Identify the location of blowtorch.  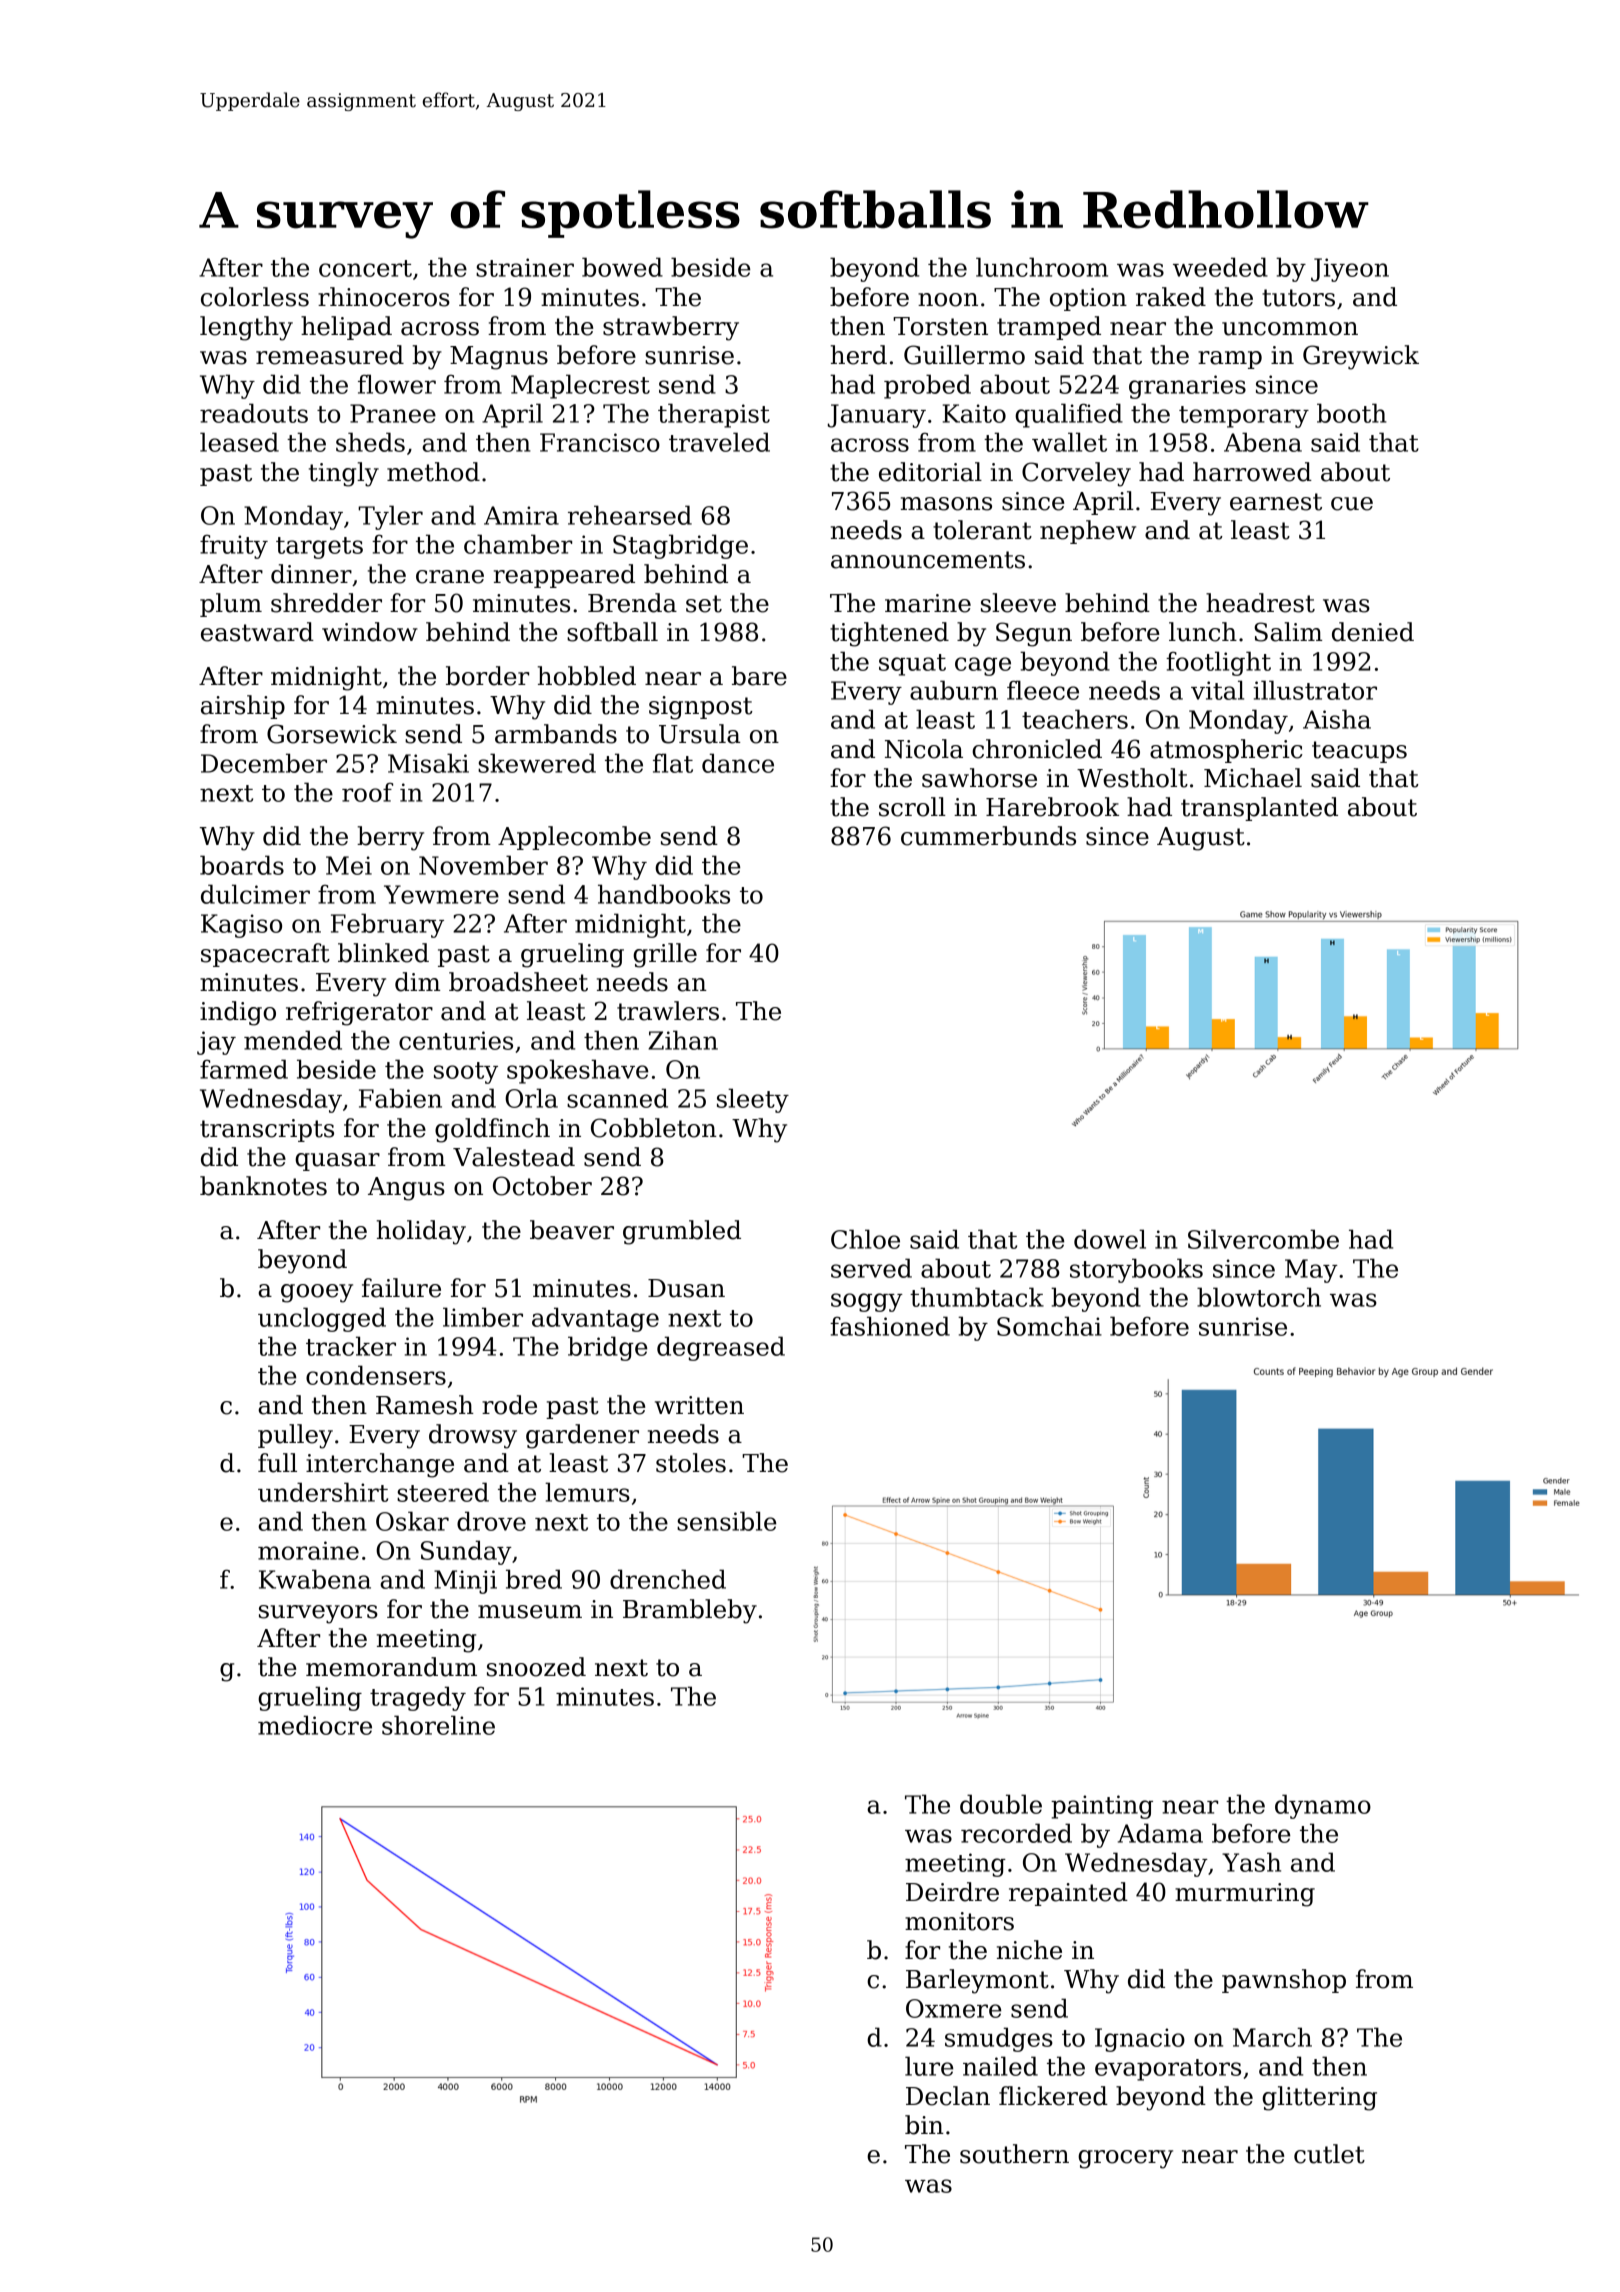
(1259, 1297).
